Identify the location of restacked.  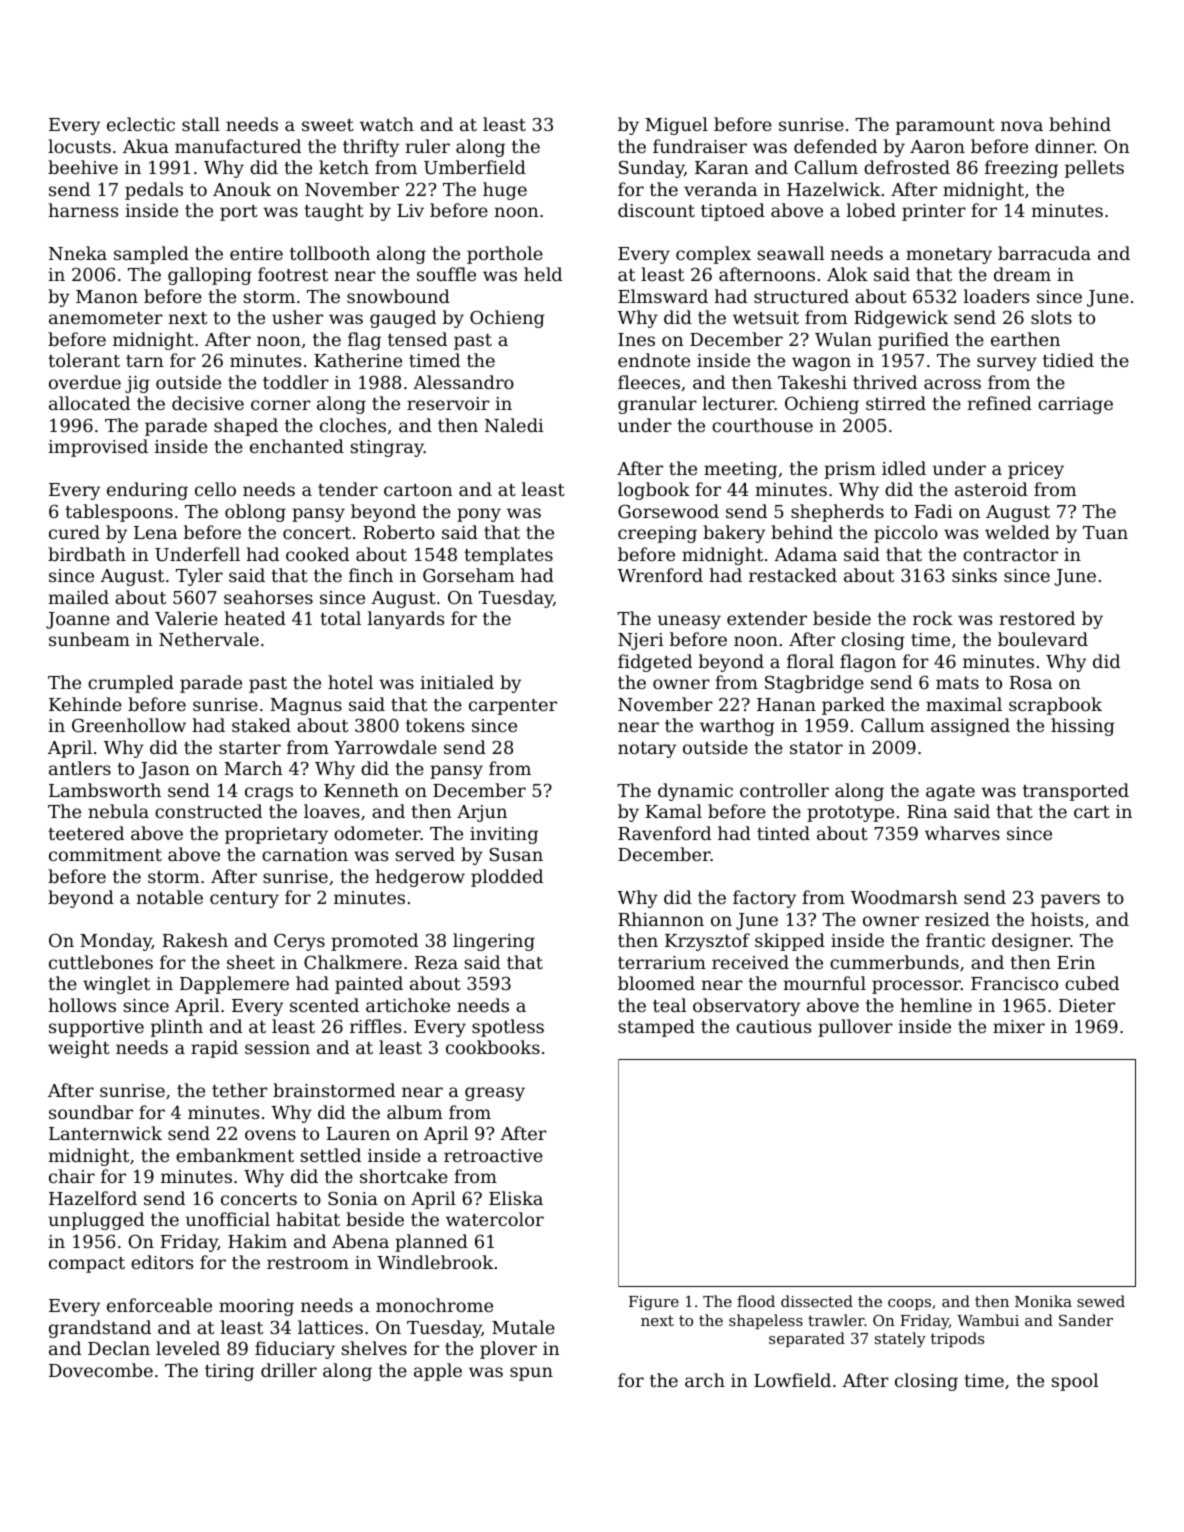
(793, 575).
